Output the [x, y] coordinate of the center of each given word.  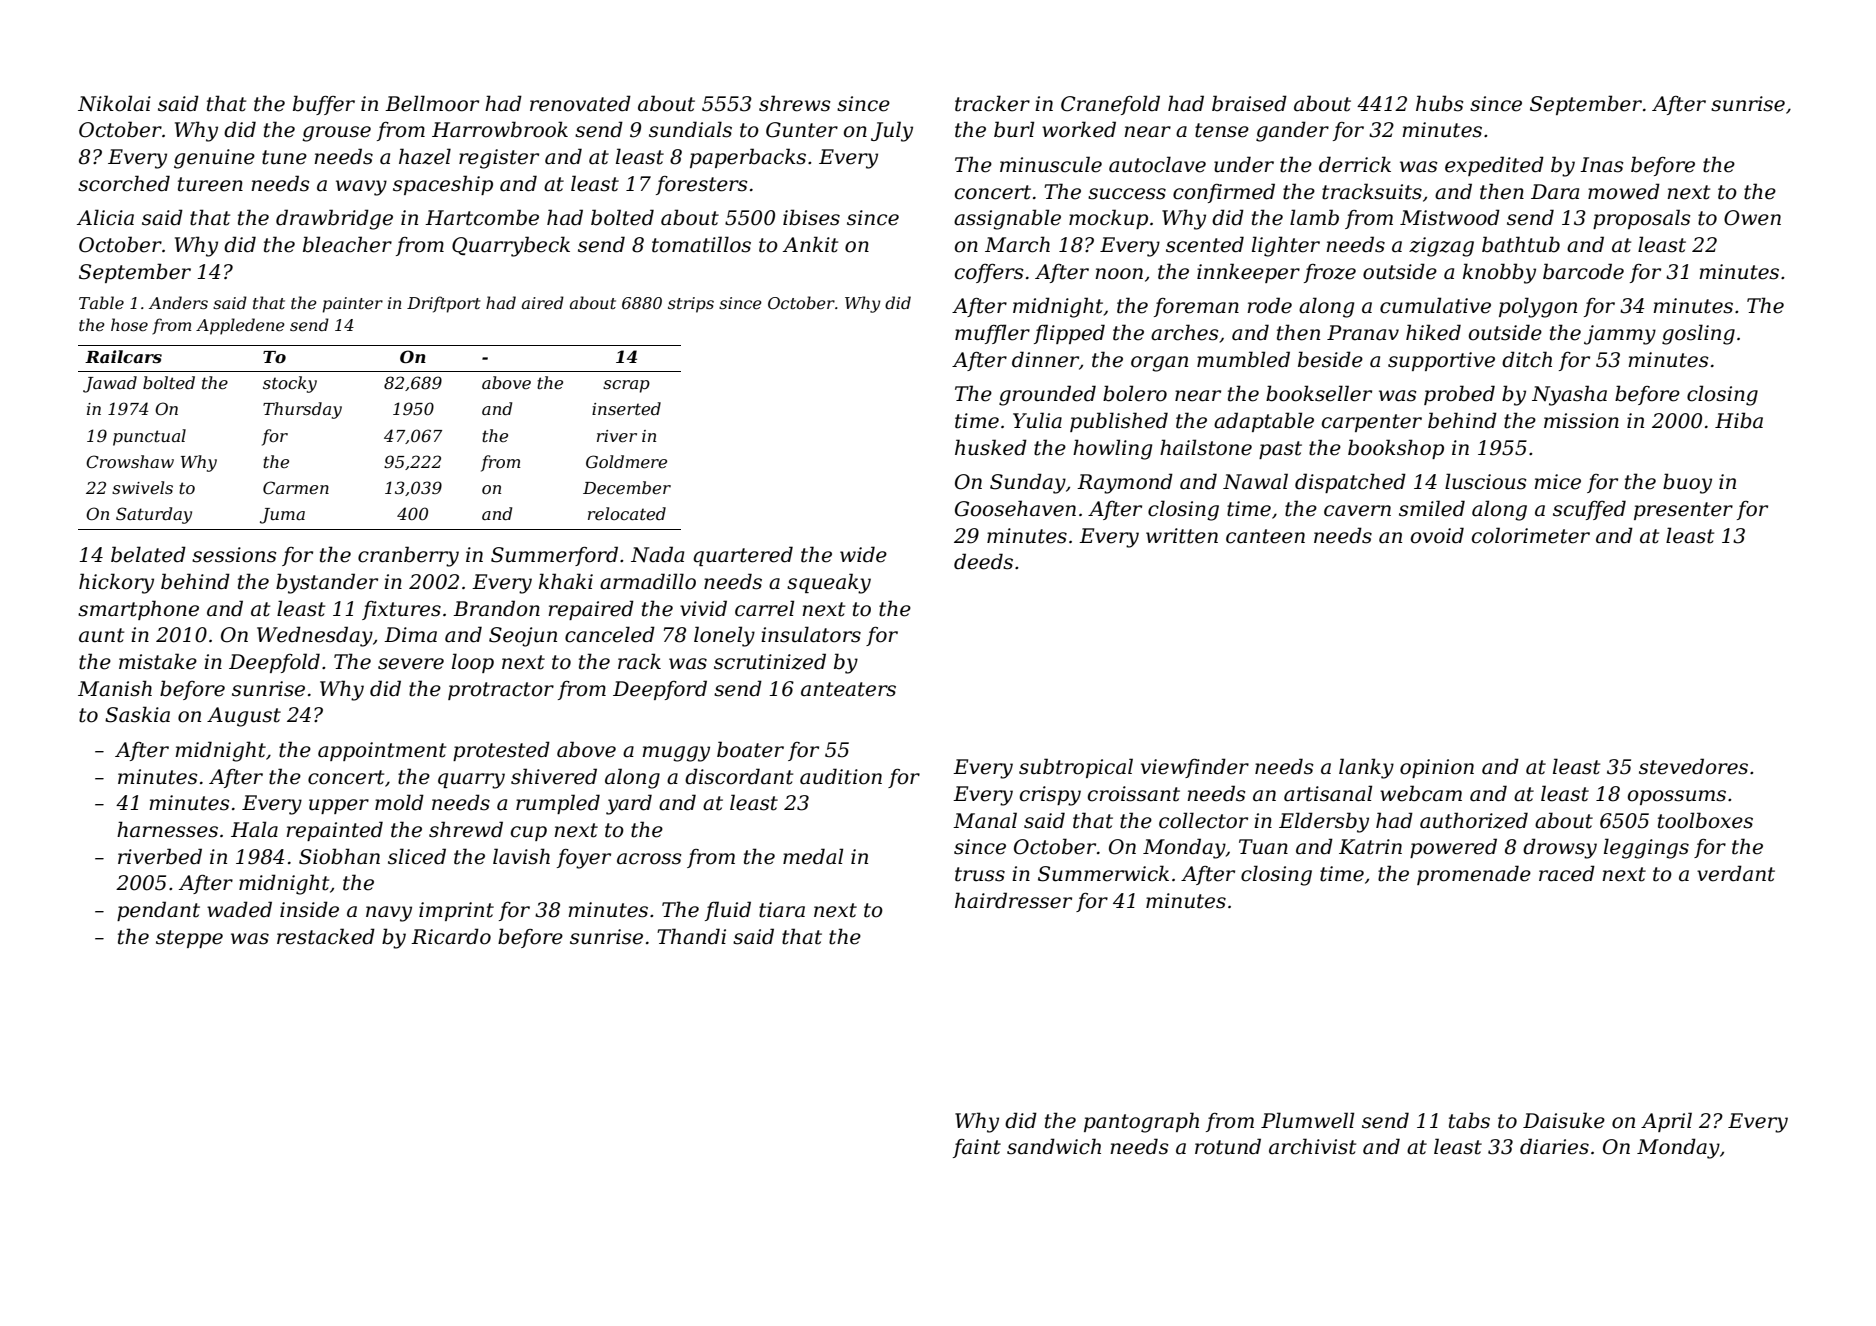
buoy [1687, 483]
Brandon [496, 608]
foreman [1196, 307]
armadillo [648, 581]
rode [1269, 305]
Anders [178, 302]
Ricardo [451, 936]
